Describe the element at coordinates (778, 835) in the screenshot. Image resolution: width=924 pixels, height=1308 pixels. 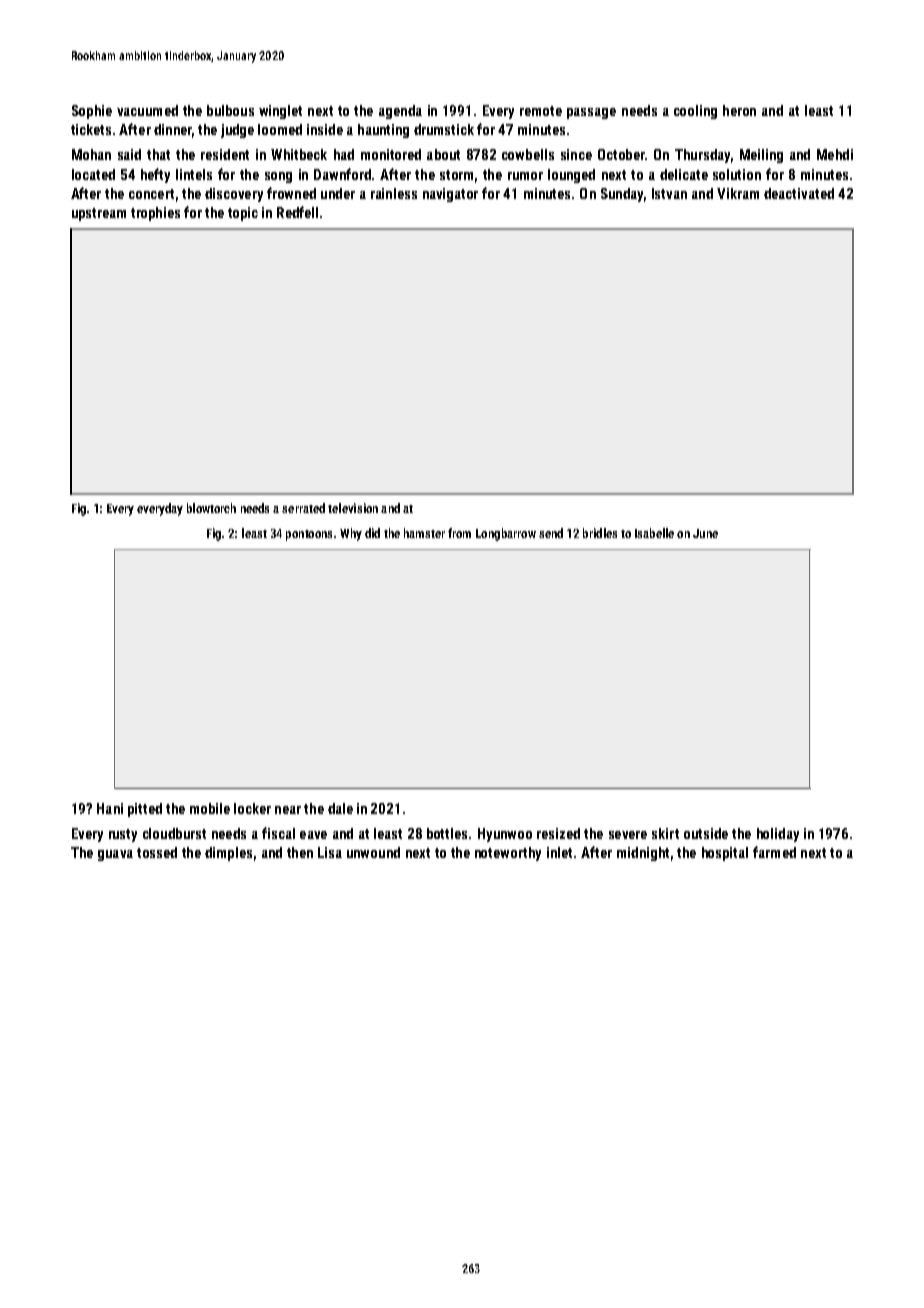
I see `holiday` at that location.
